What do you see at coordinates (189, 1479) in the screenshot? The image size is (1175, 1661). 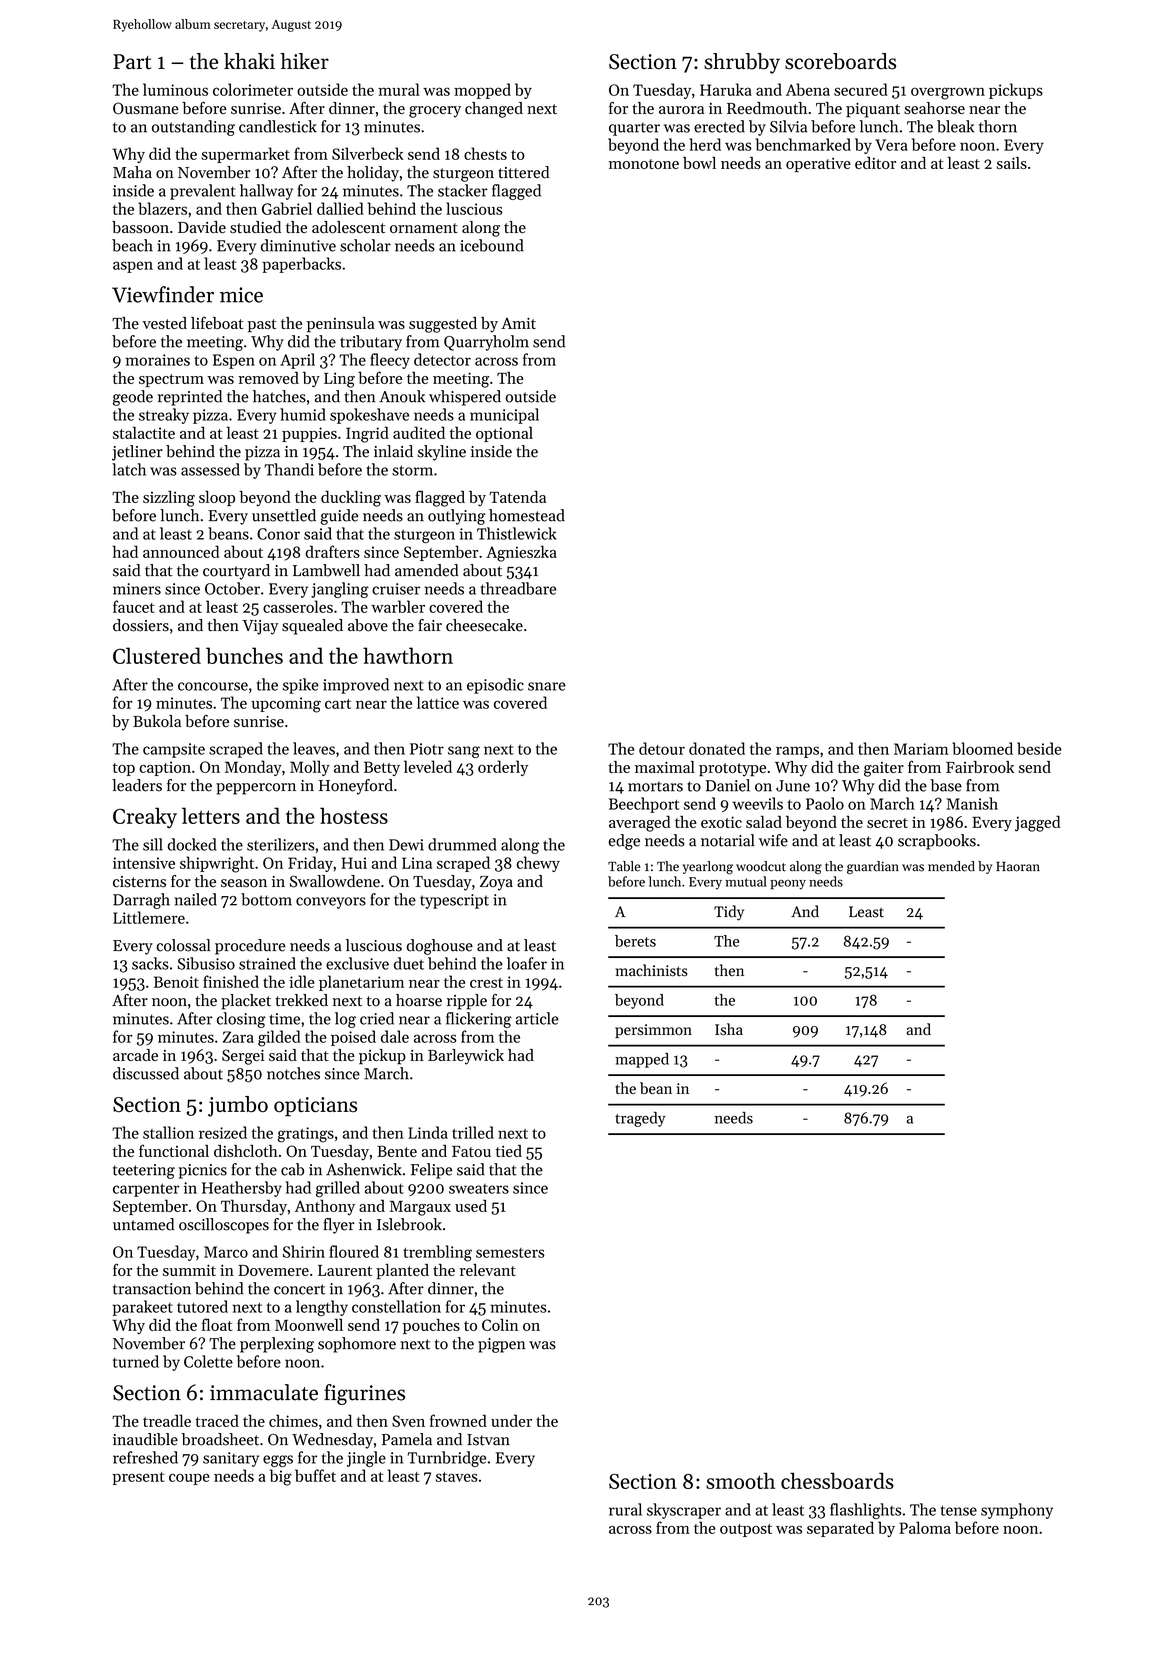 I see `coupe` at bounding box center [189, 1479].
